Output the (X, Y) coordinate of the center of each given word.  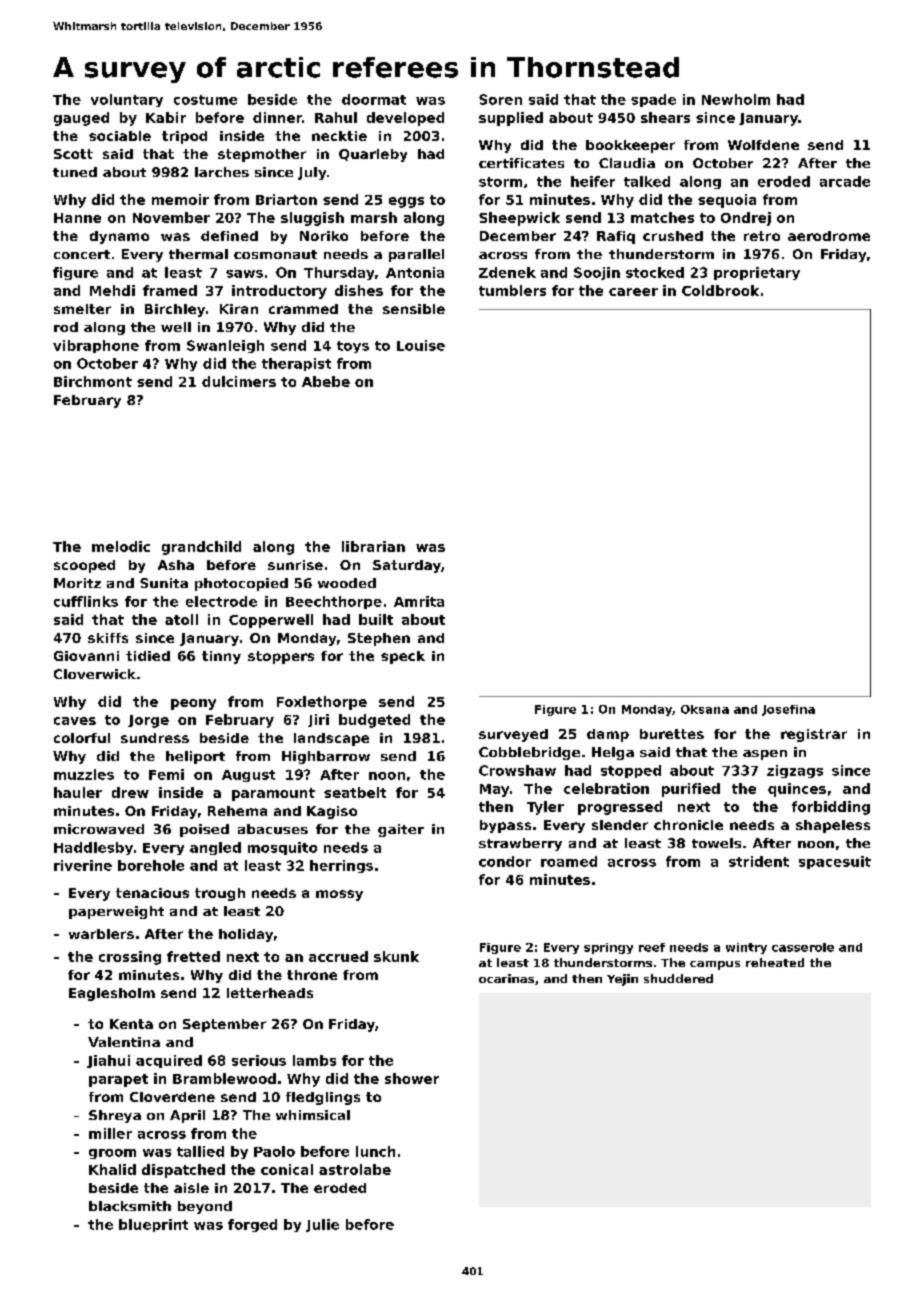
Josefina (788, 710)
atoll (181, 619)
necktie (339, 136)
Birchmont (93, 381)
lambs (314, 1060)
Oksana (705, 709)
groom (112, 1154)
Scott (73, 154)
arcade (845, 181)
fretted (193, 956)
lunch (375, 1151)
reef (652, 947)
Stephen (379, 639)
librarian (373, 546)
